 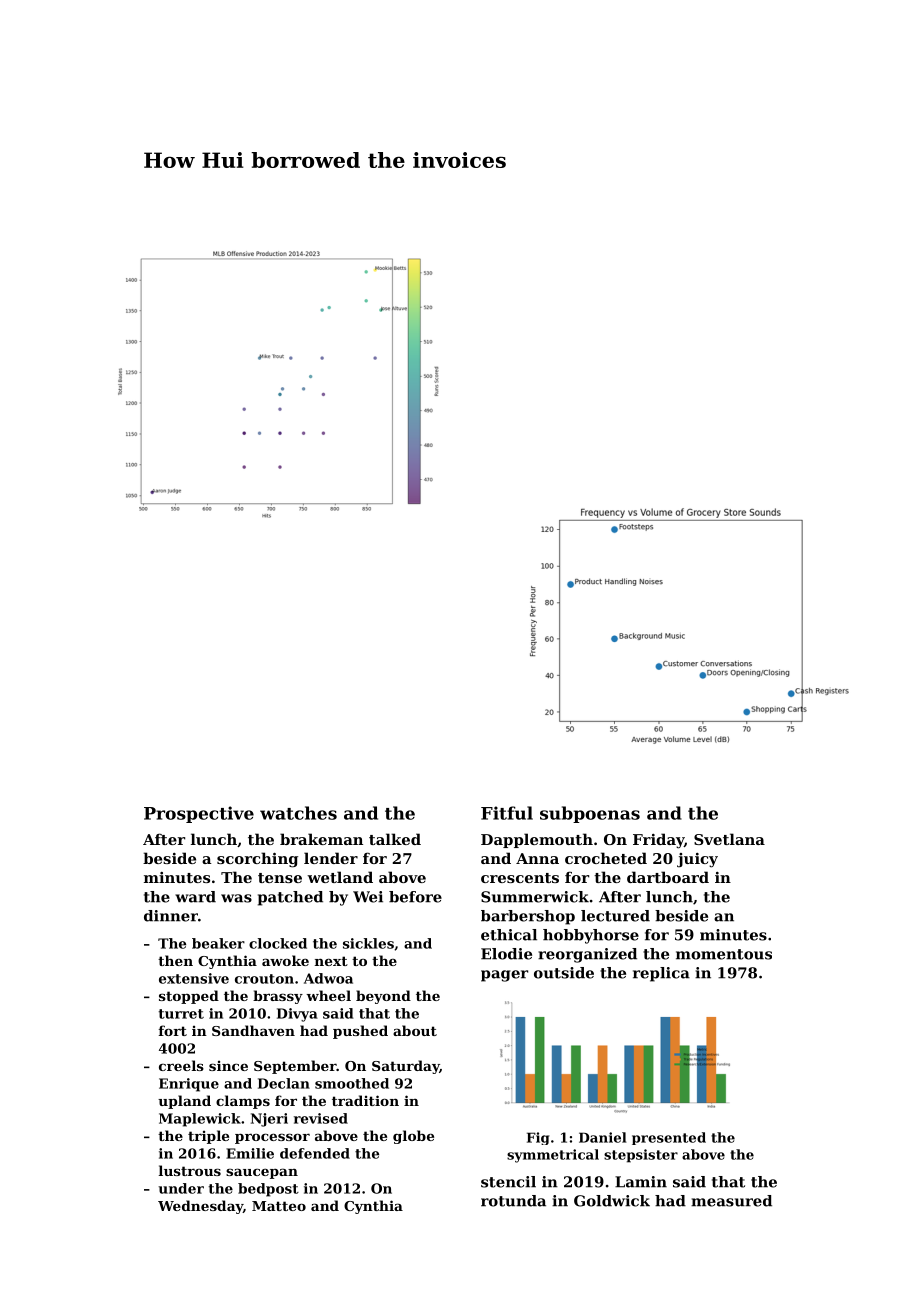 What do you see at coordinates (508, 1182) in the page?
I see `stencil` at bounding box center [508, 1182].
